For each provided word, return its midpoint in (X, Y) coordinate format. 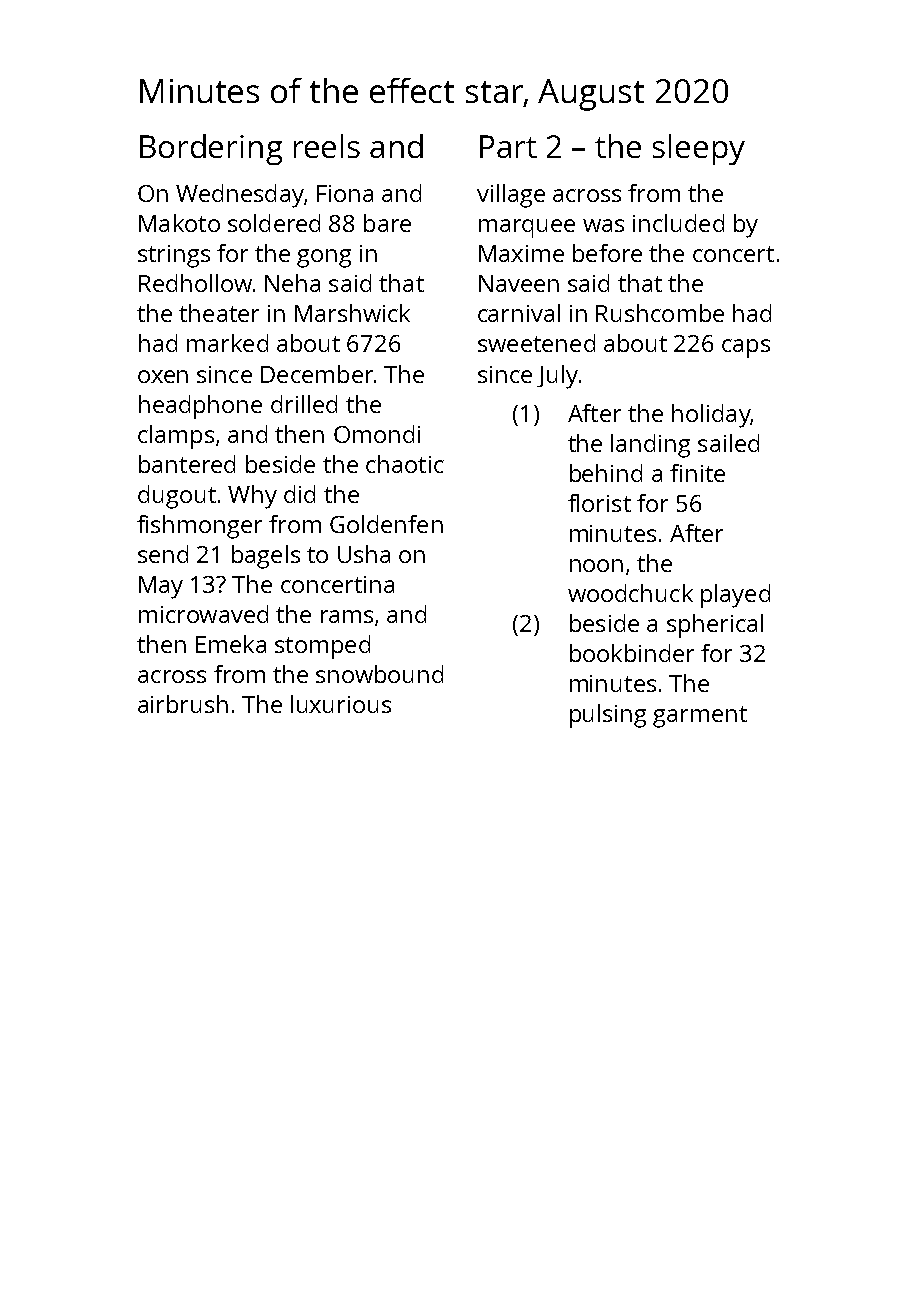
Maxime (521, 253)
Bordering (211, 149)
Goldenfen (386, 524)
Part (508, 146)
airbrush (183, 704)
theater (219, 313)
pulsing (608, 716)
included (678, 223)
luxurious (341, 704)
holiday (711, 416)
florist (599, 503)
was (603, 225)
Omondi (377, 434)
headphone (200, 407)
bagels (266, 557)
